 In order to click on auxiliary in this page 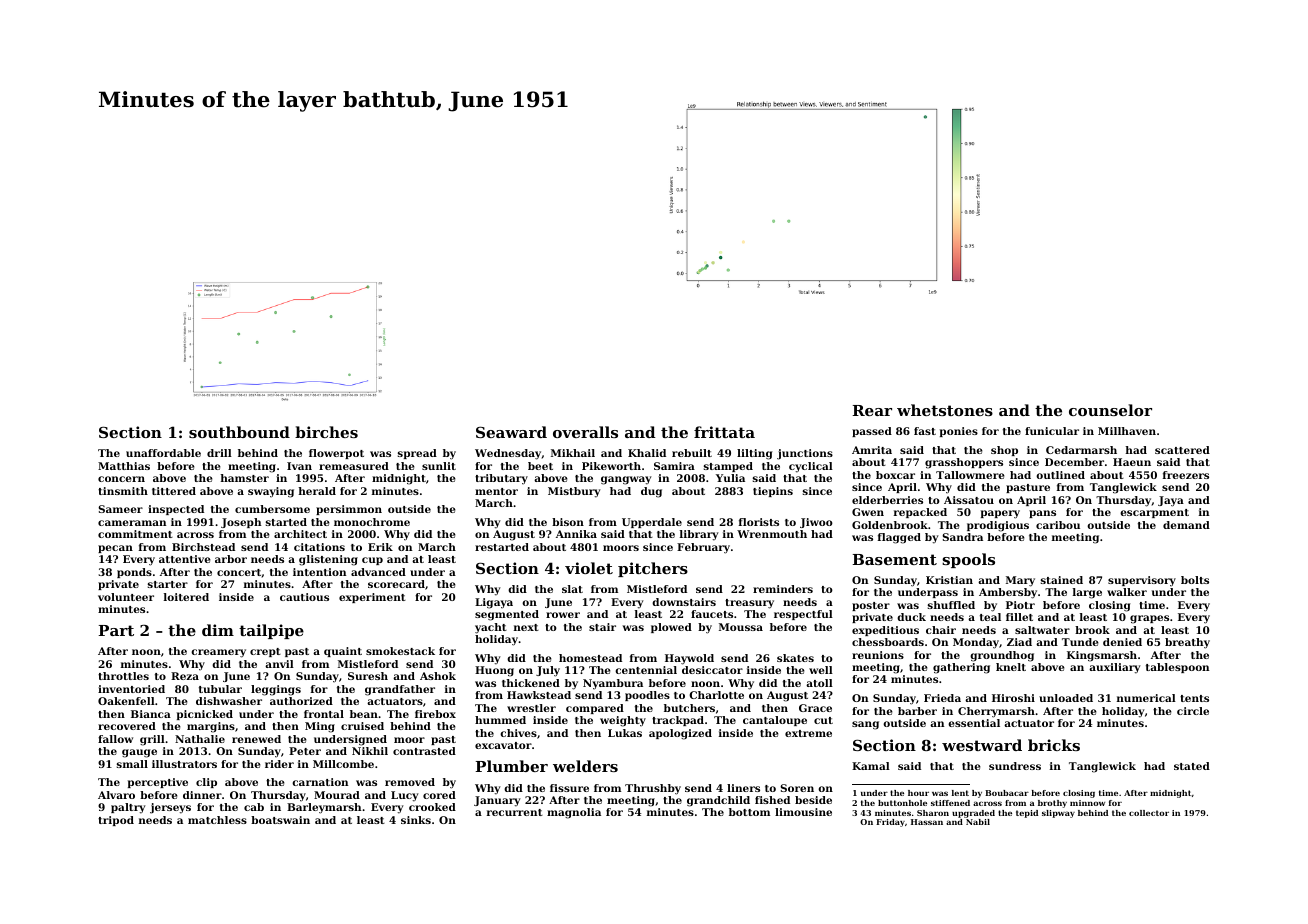, I will do `click(1115, 668)`.
